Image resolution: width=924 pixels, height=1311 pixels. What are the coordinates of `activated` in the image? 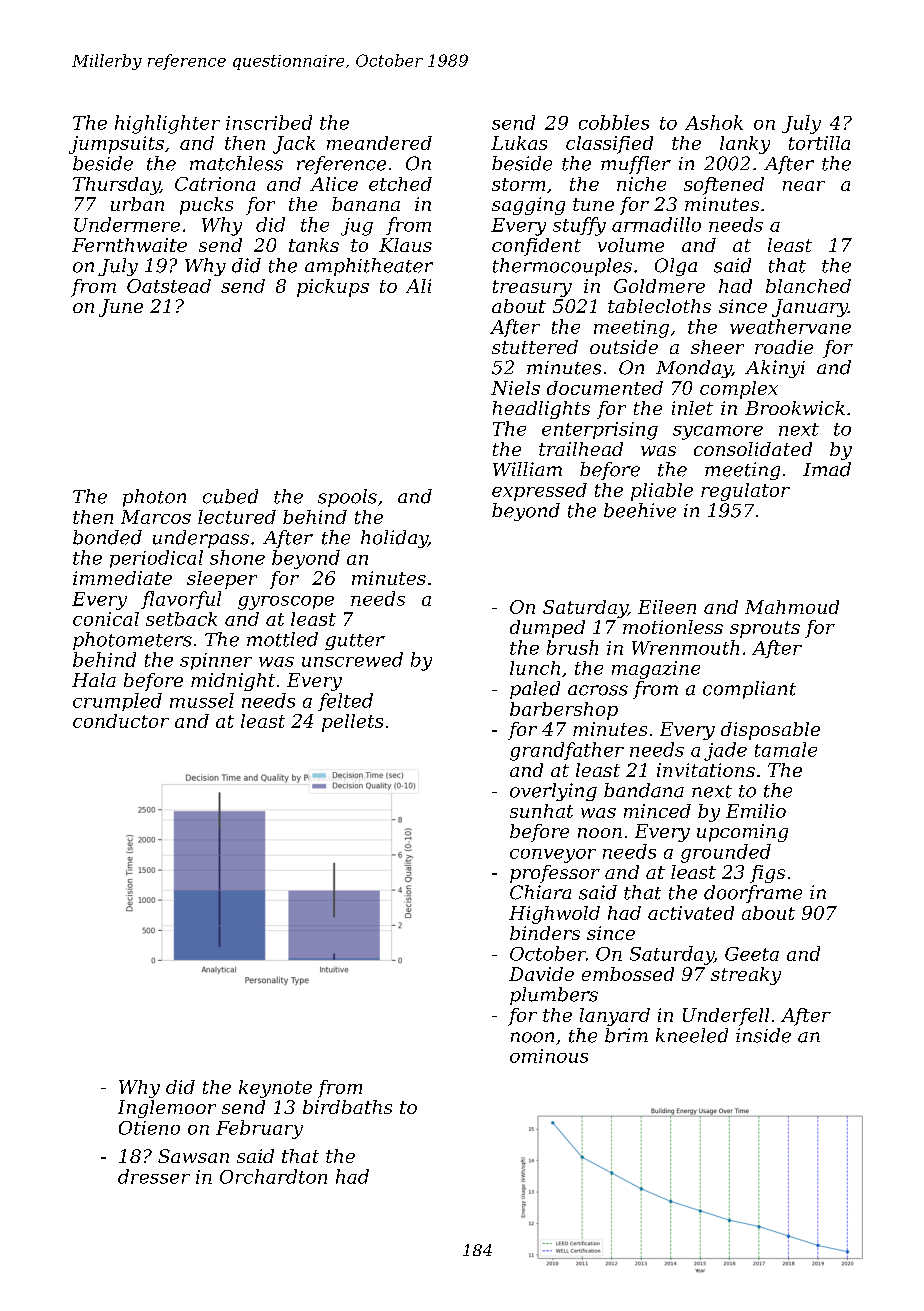 It's located at (691, 913).
